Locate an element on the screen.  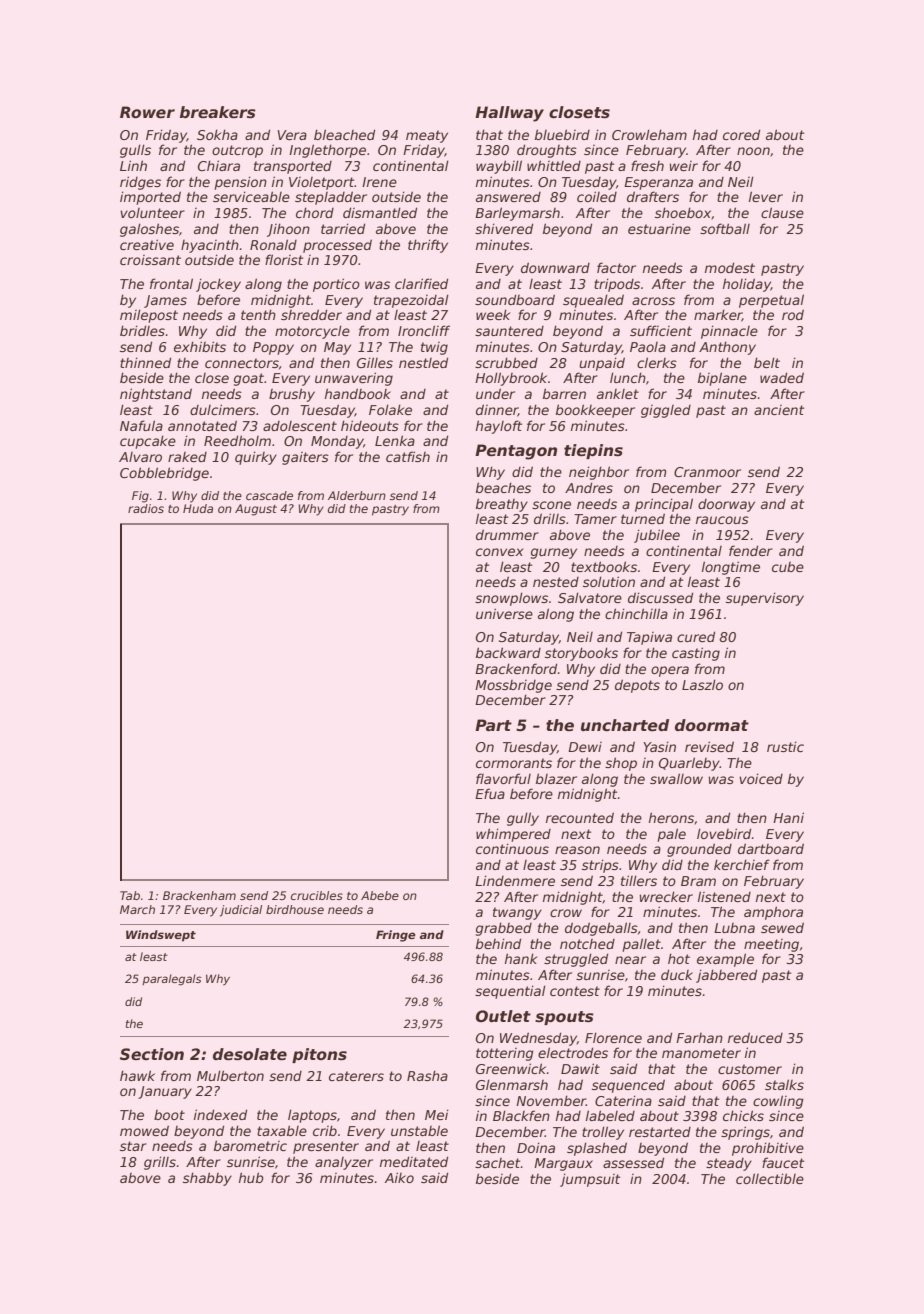
Aiko is located at coordinates (399, 1177).
